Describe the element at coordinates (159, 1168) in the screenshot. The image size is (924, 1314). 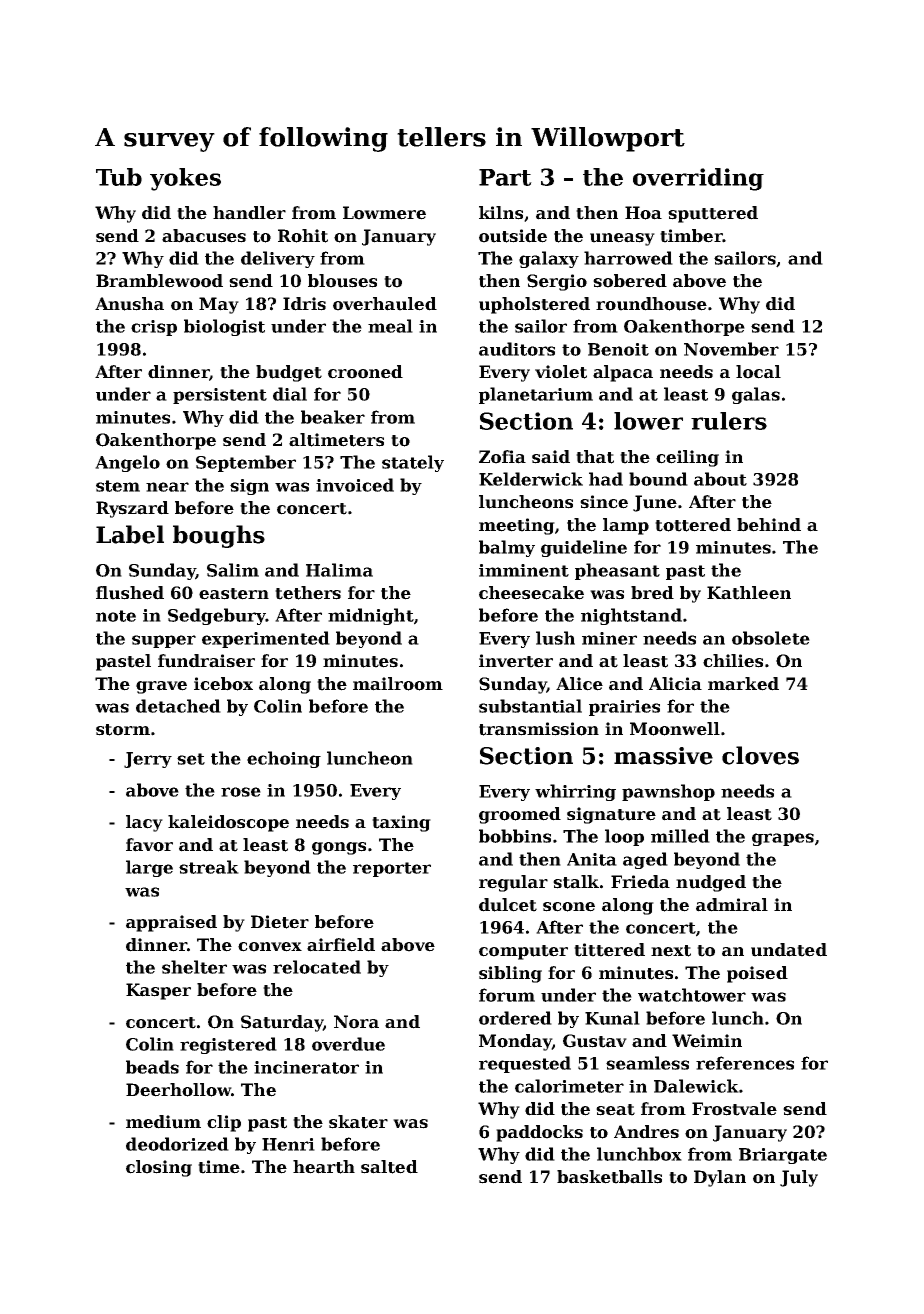
I see `closing` at that location.
